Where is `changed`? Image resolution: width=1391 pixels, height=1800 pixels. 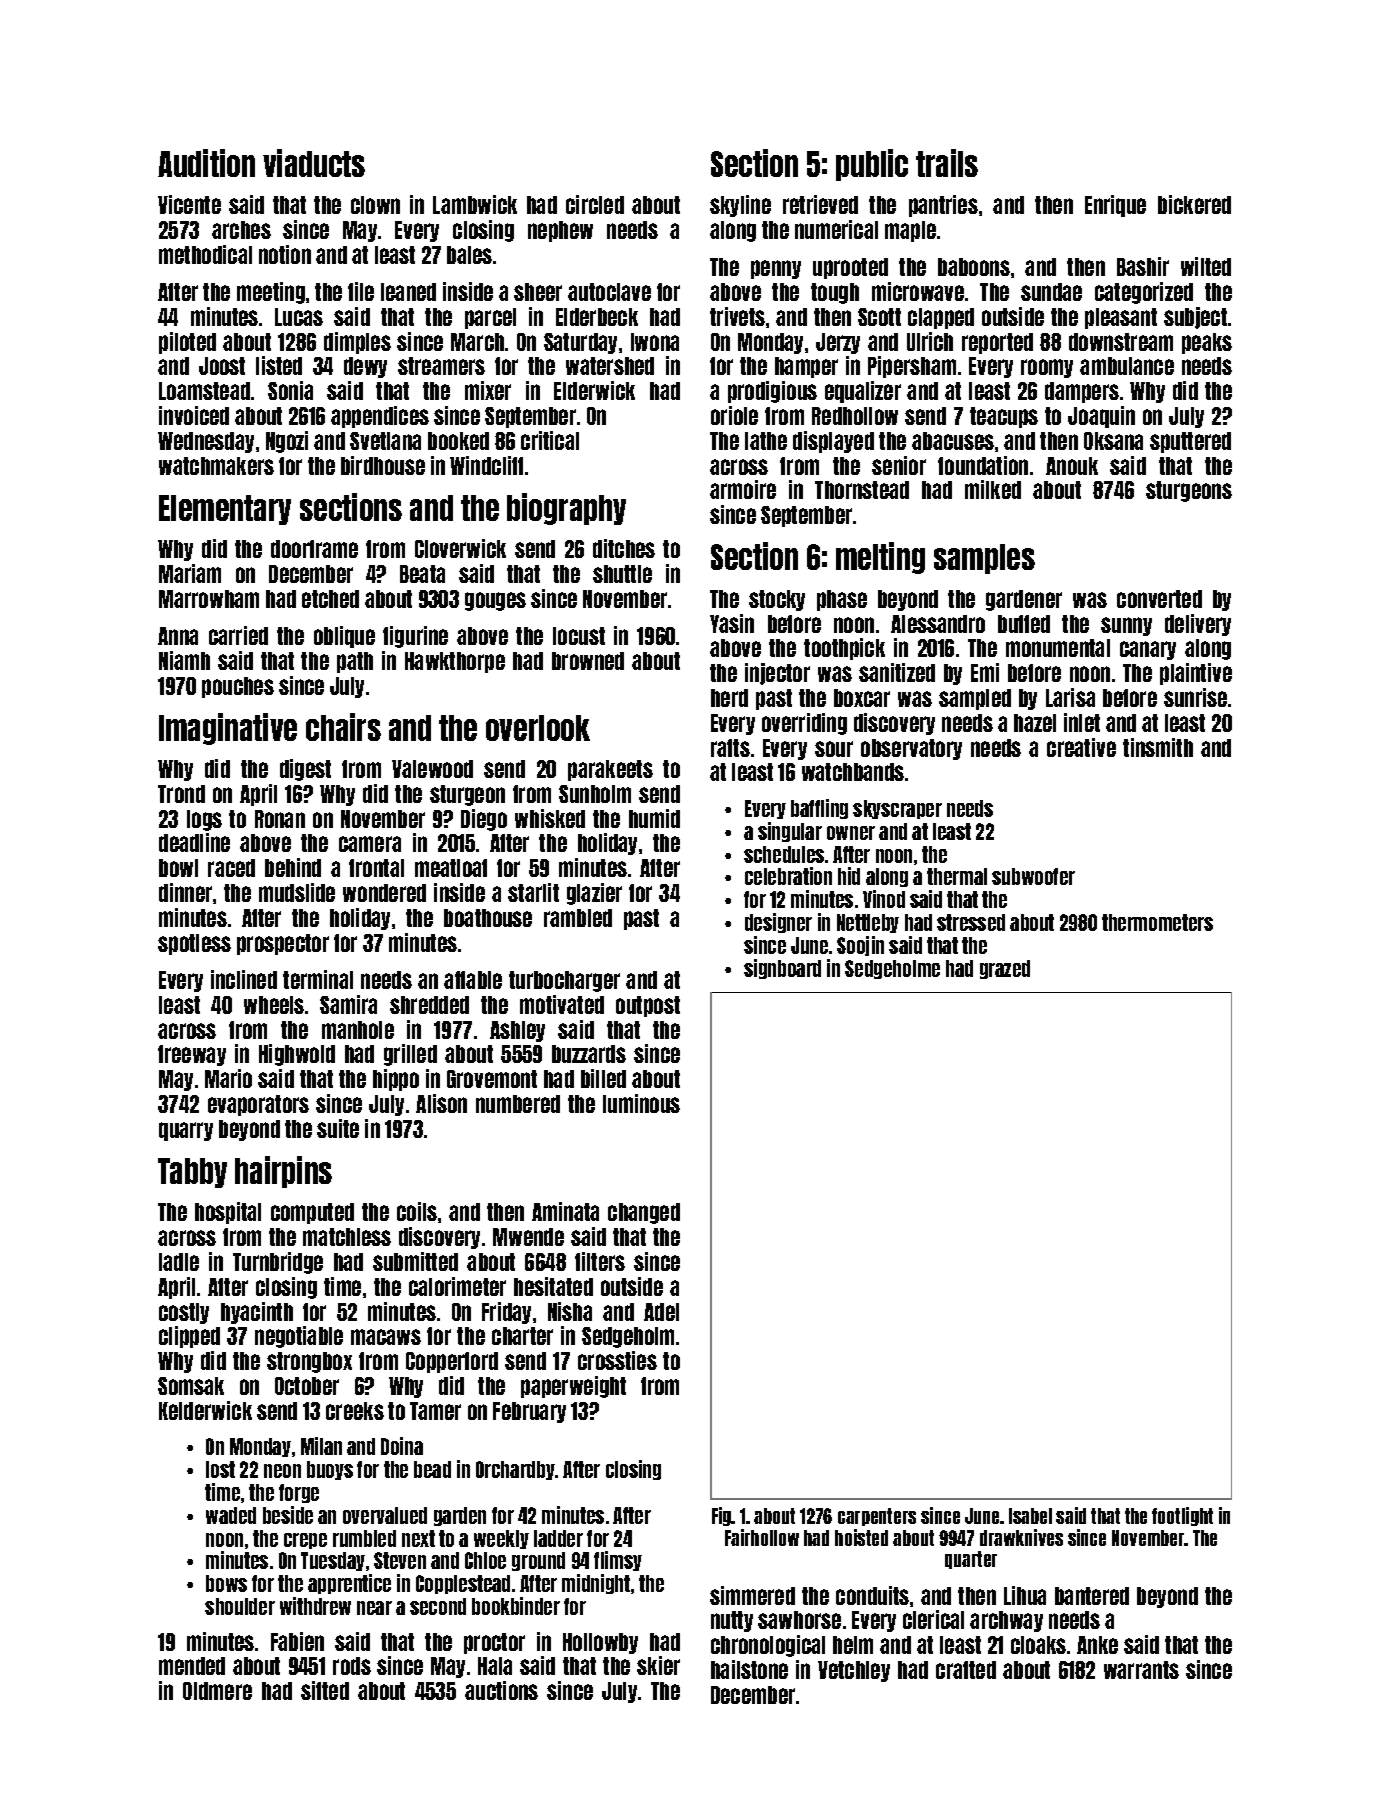 changed is located at coordinates (644, 1213).
